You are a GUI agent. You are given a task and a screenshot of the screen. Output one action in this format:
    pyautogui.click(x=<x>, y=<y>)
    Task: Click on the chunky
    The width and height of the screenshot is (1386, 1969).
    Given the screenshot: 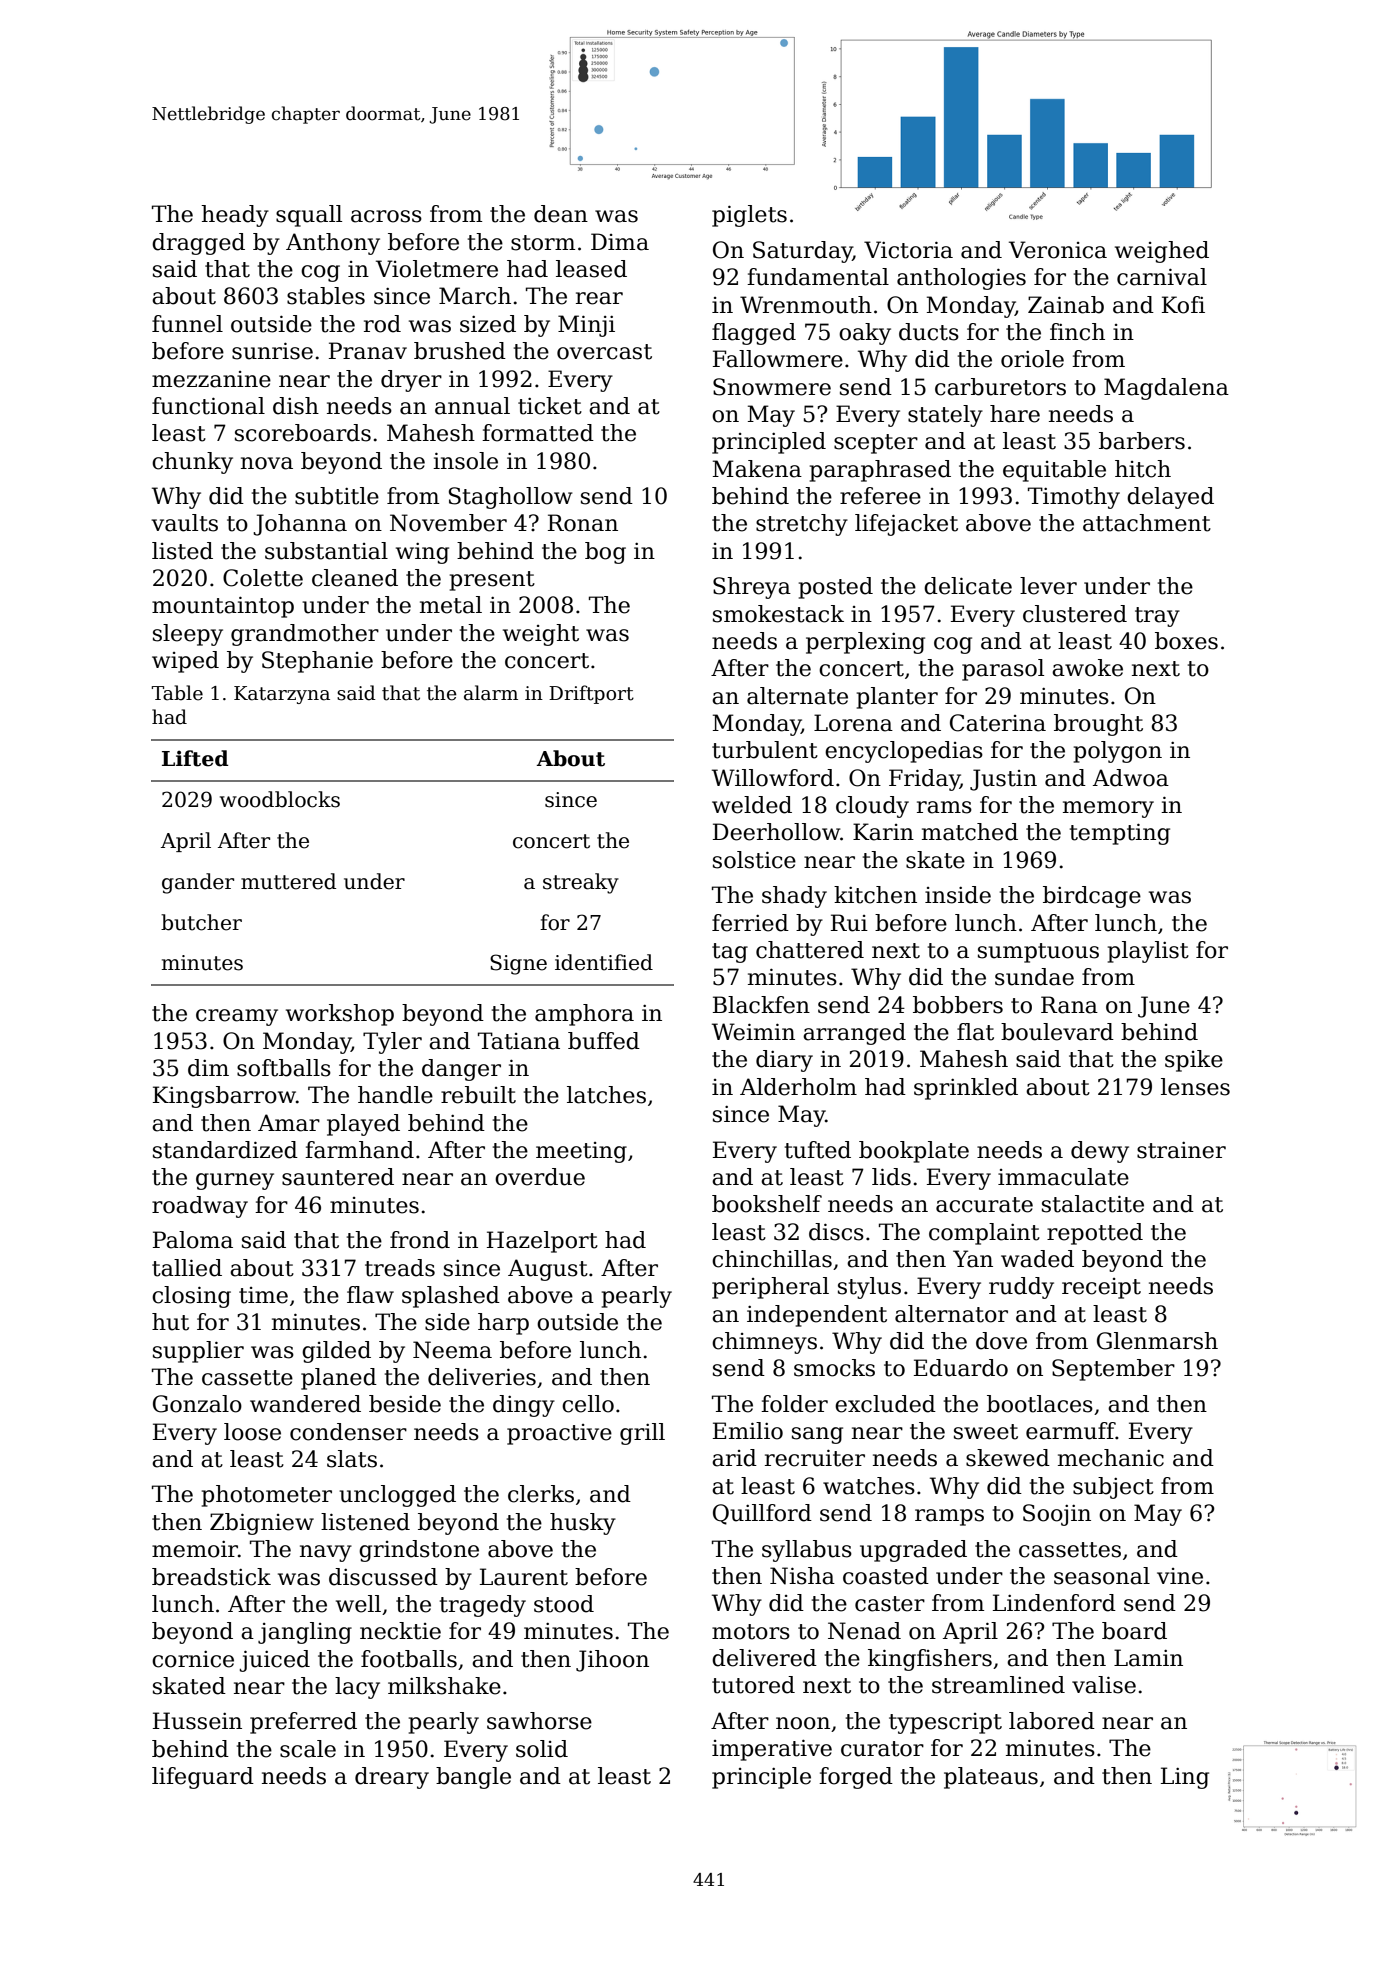 What is the action you would take?
    pyautogui.click(x=192, y=463)
